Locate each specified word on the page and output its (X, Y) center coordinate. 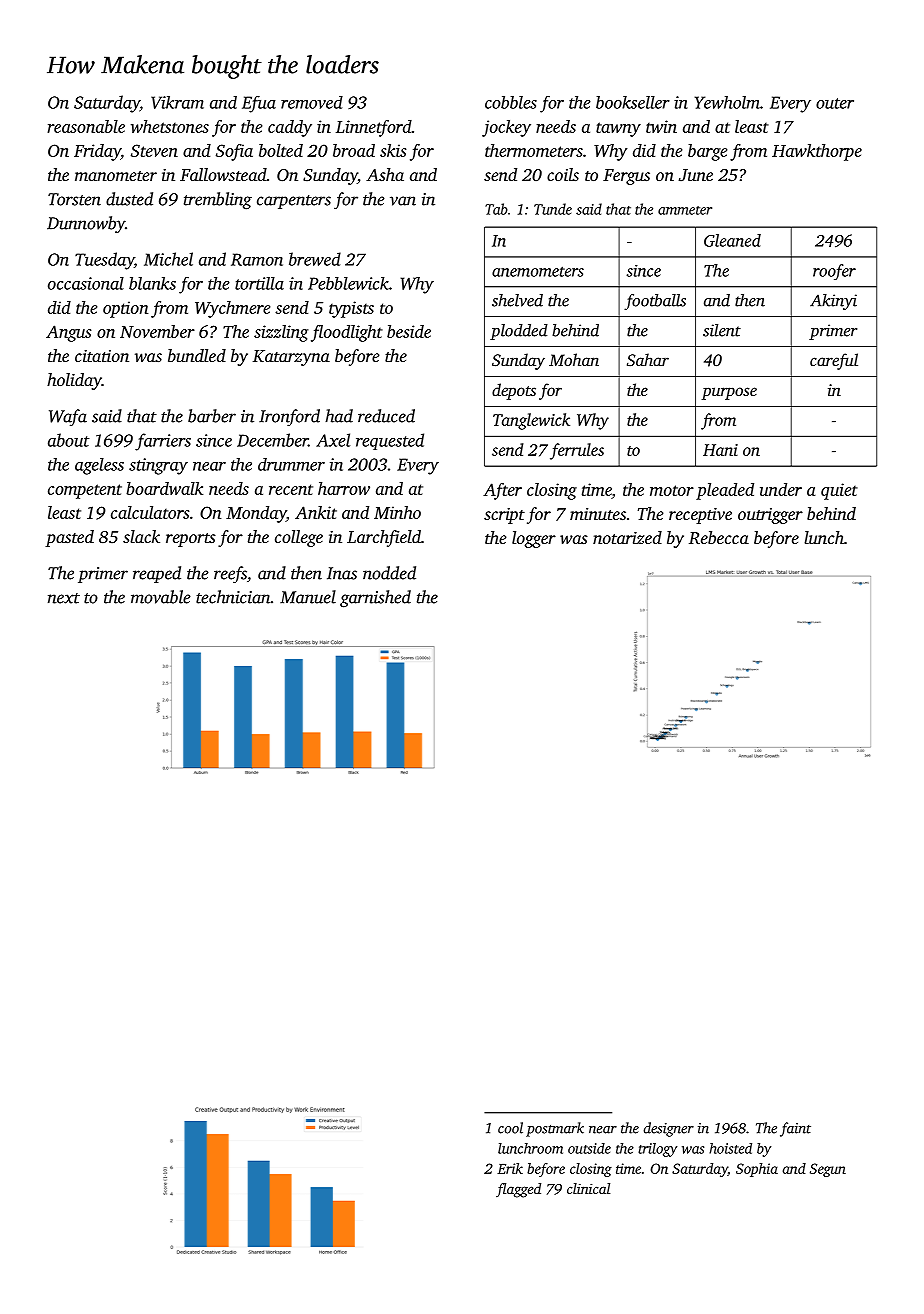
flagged (518, 1190)
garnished (375, 599)
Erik (510, 1168)
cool (510, 1128)
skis (393, 150)
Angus (69, 333)
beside (409, 331)
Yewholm (727, 102)
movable (161, 597)
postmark (555, 1129)
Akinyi (833, 302)
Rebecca (719, 538)
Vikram (177, 102)
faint (795, 1129)
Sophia (757, 1170)
